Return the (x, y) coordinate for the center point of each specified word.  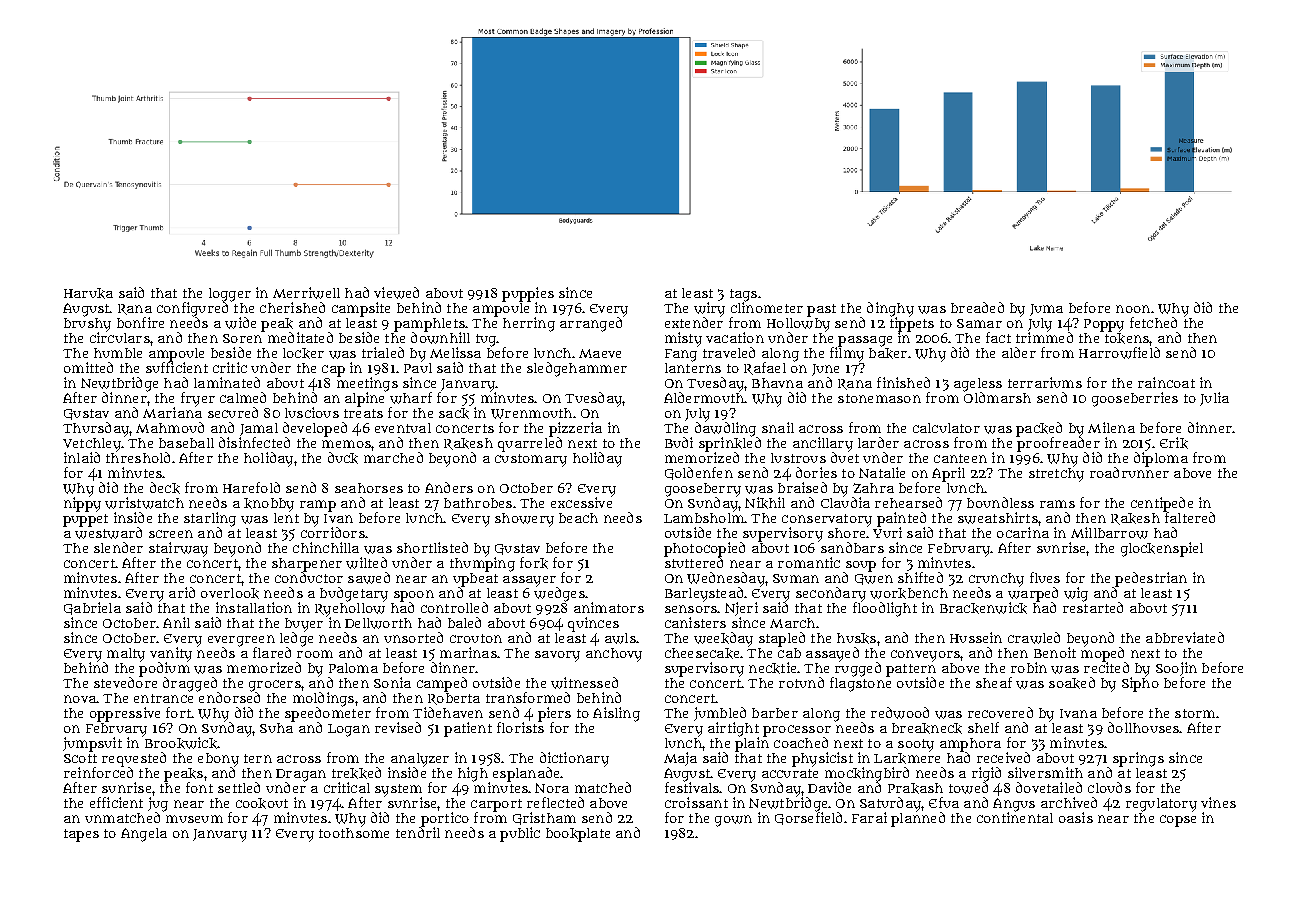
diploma (1161, 459)
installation (254, 607)
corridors (333, 532)
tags (743, 295)
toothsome (354, 833)
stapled (782, 639)
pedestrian (1151, 579)
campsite (361, 309)
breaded (977, 307)
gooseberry (703, 490)
